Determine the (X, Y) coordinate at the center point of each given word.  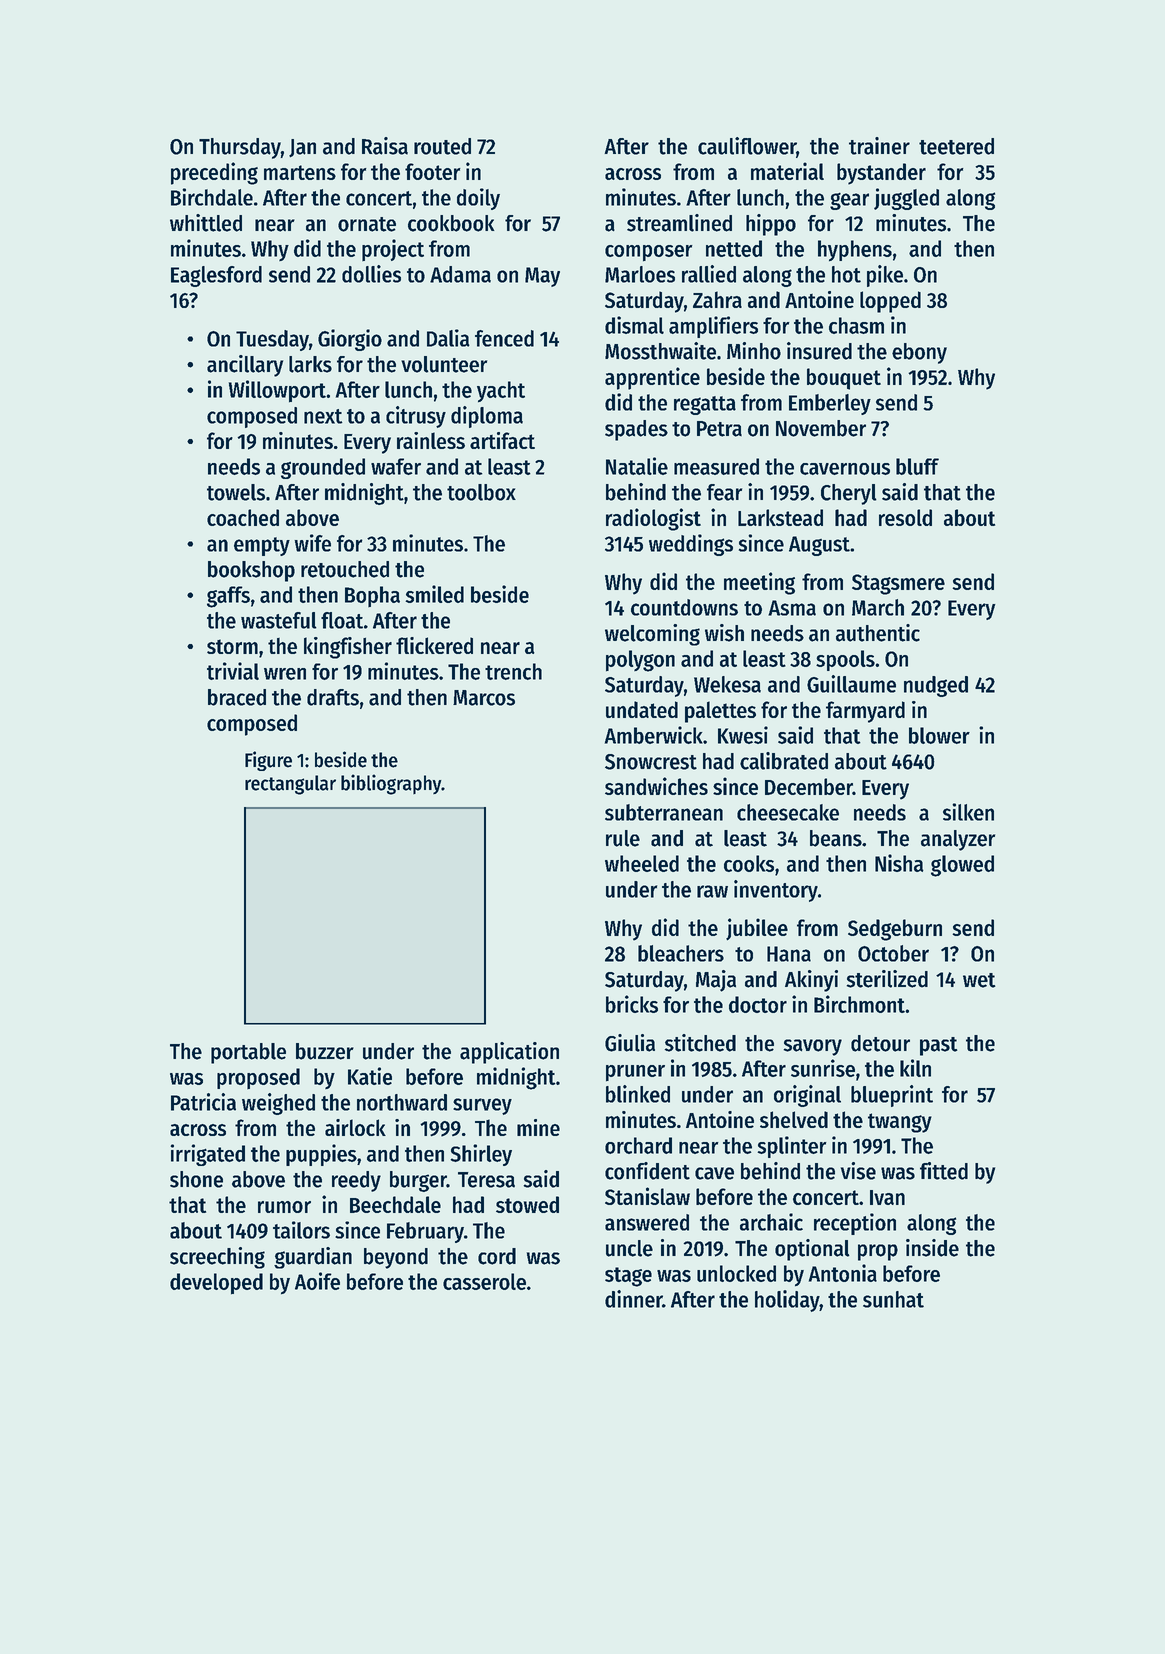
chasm (856, 325)
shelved (794, 1119)
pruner (635, 1073)
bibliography (391, 784)
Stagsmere (898, 584)
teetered (956, 146)
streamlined (679, 223)
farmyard (865, 712)
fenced (504, 338)
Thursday (240, 148)
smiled (434, 594)
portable (248, 1053)
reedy (356, 1181)
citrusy (416, 417)
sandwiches (656, 786)
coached (243, 517)
